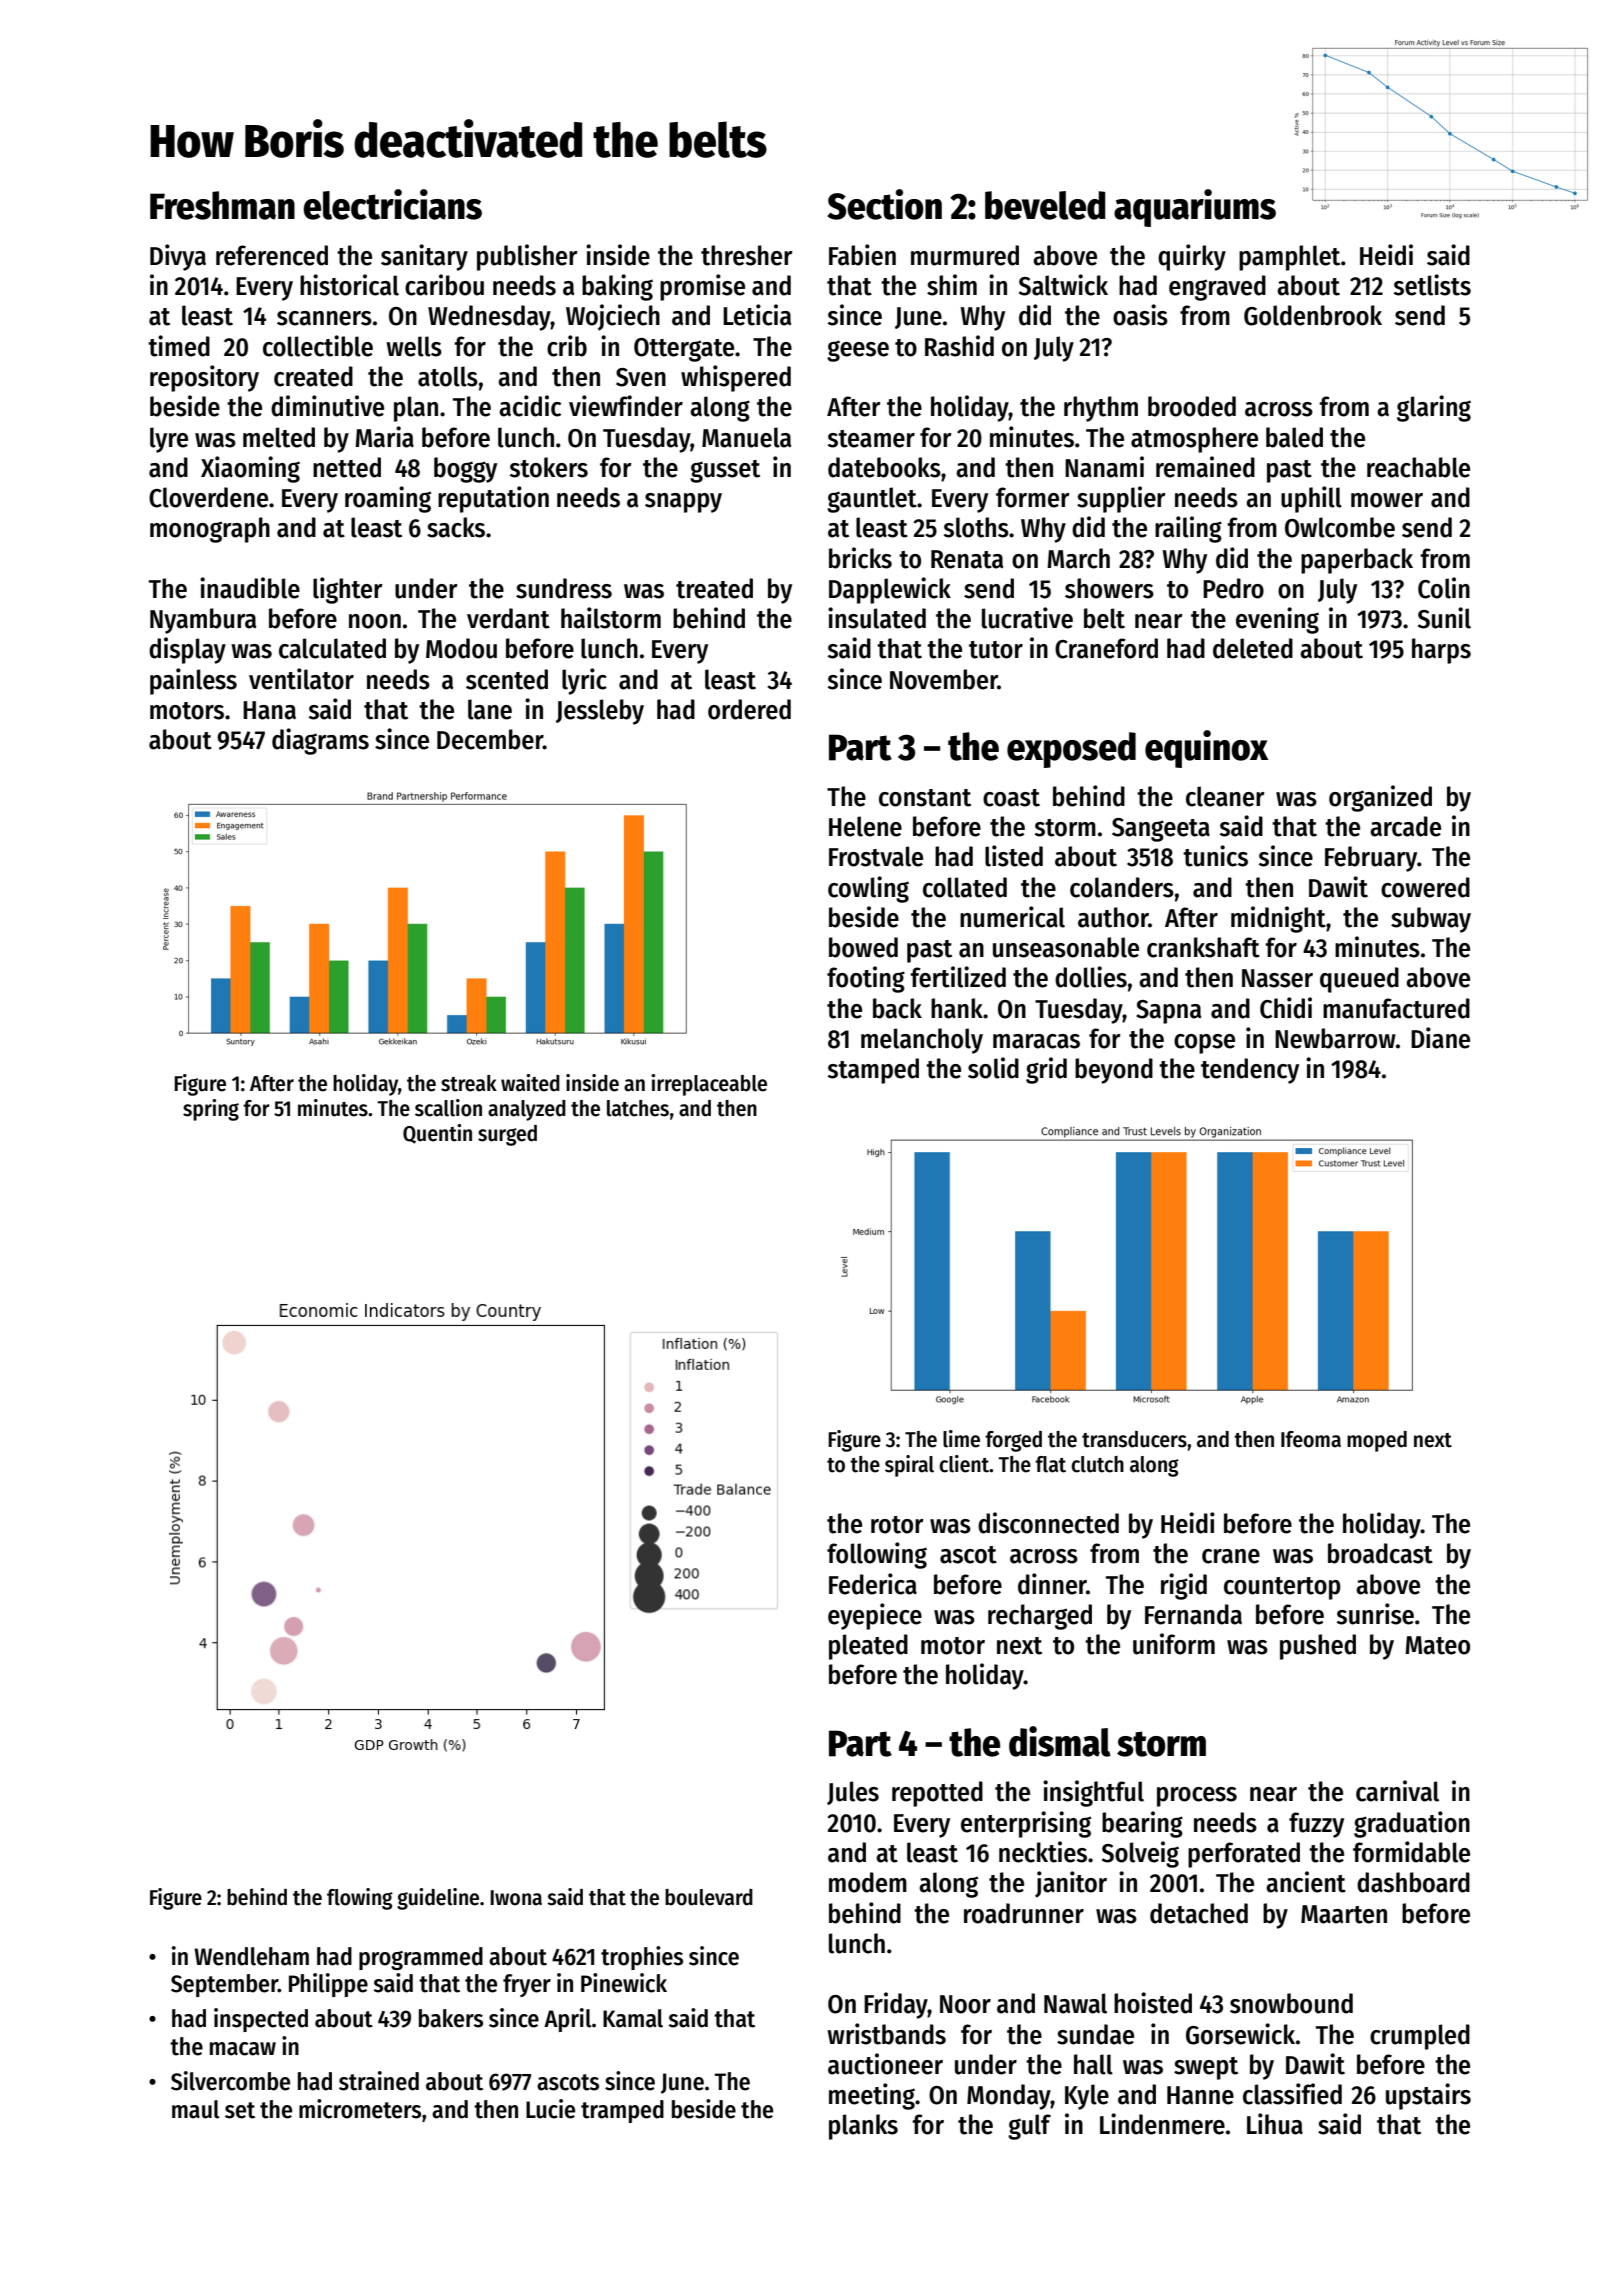  I want to click on lyric, so click(584, 681).
